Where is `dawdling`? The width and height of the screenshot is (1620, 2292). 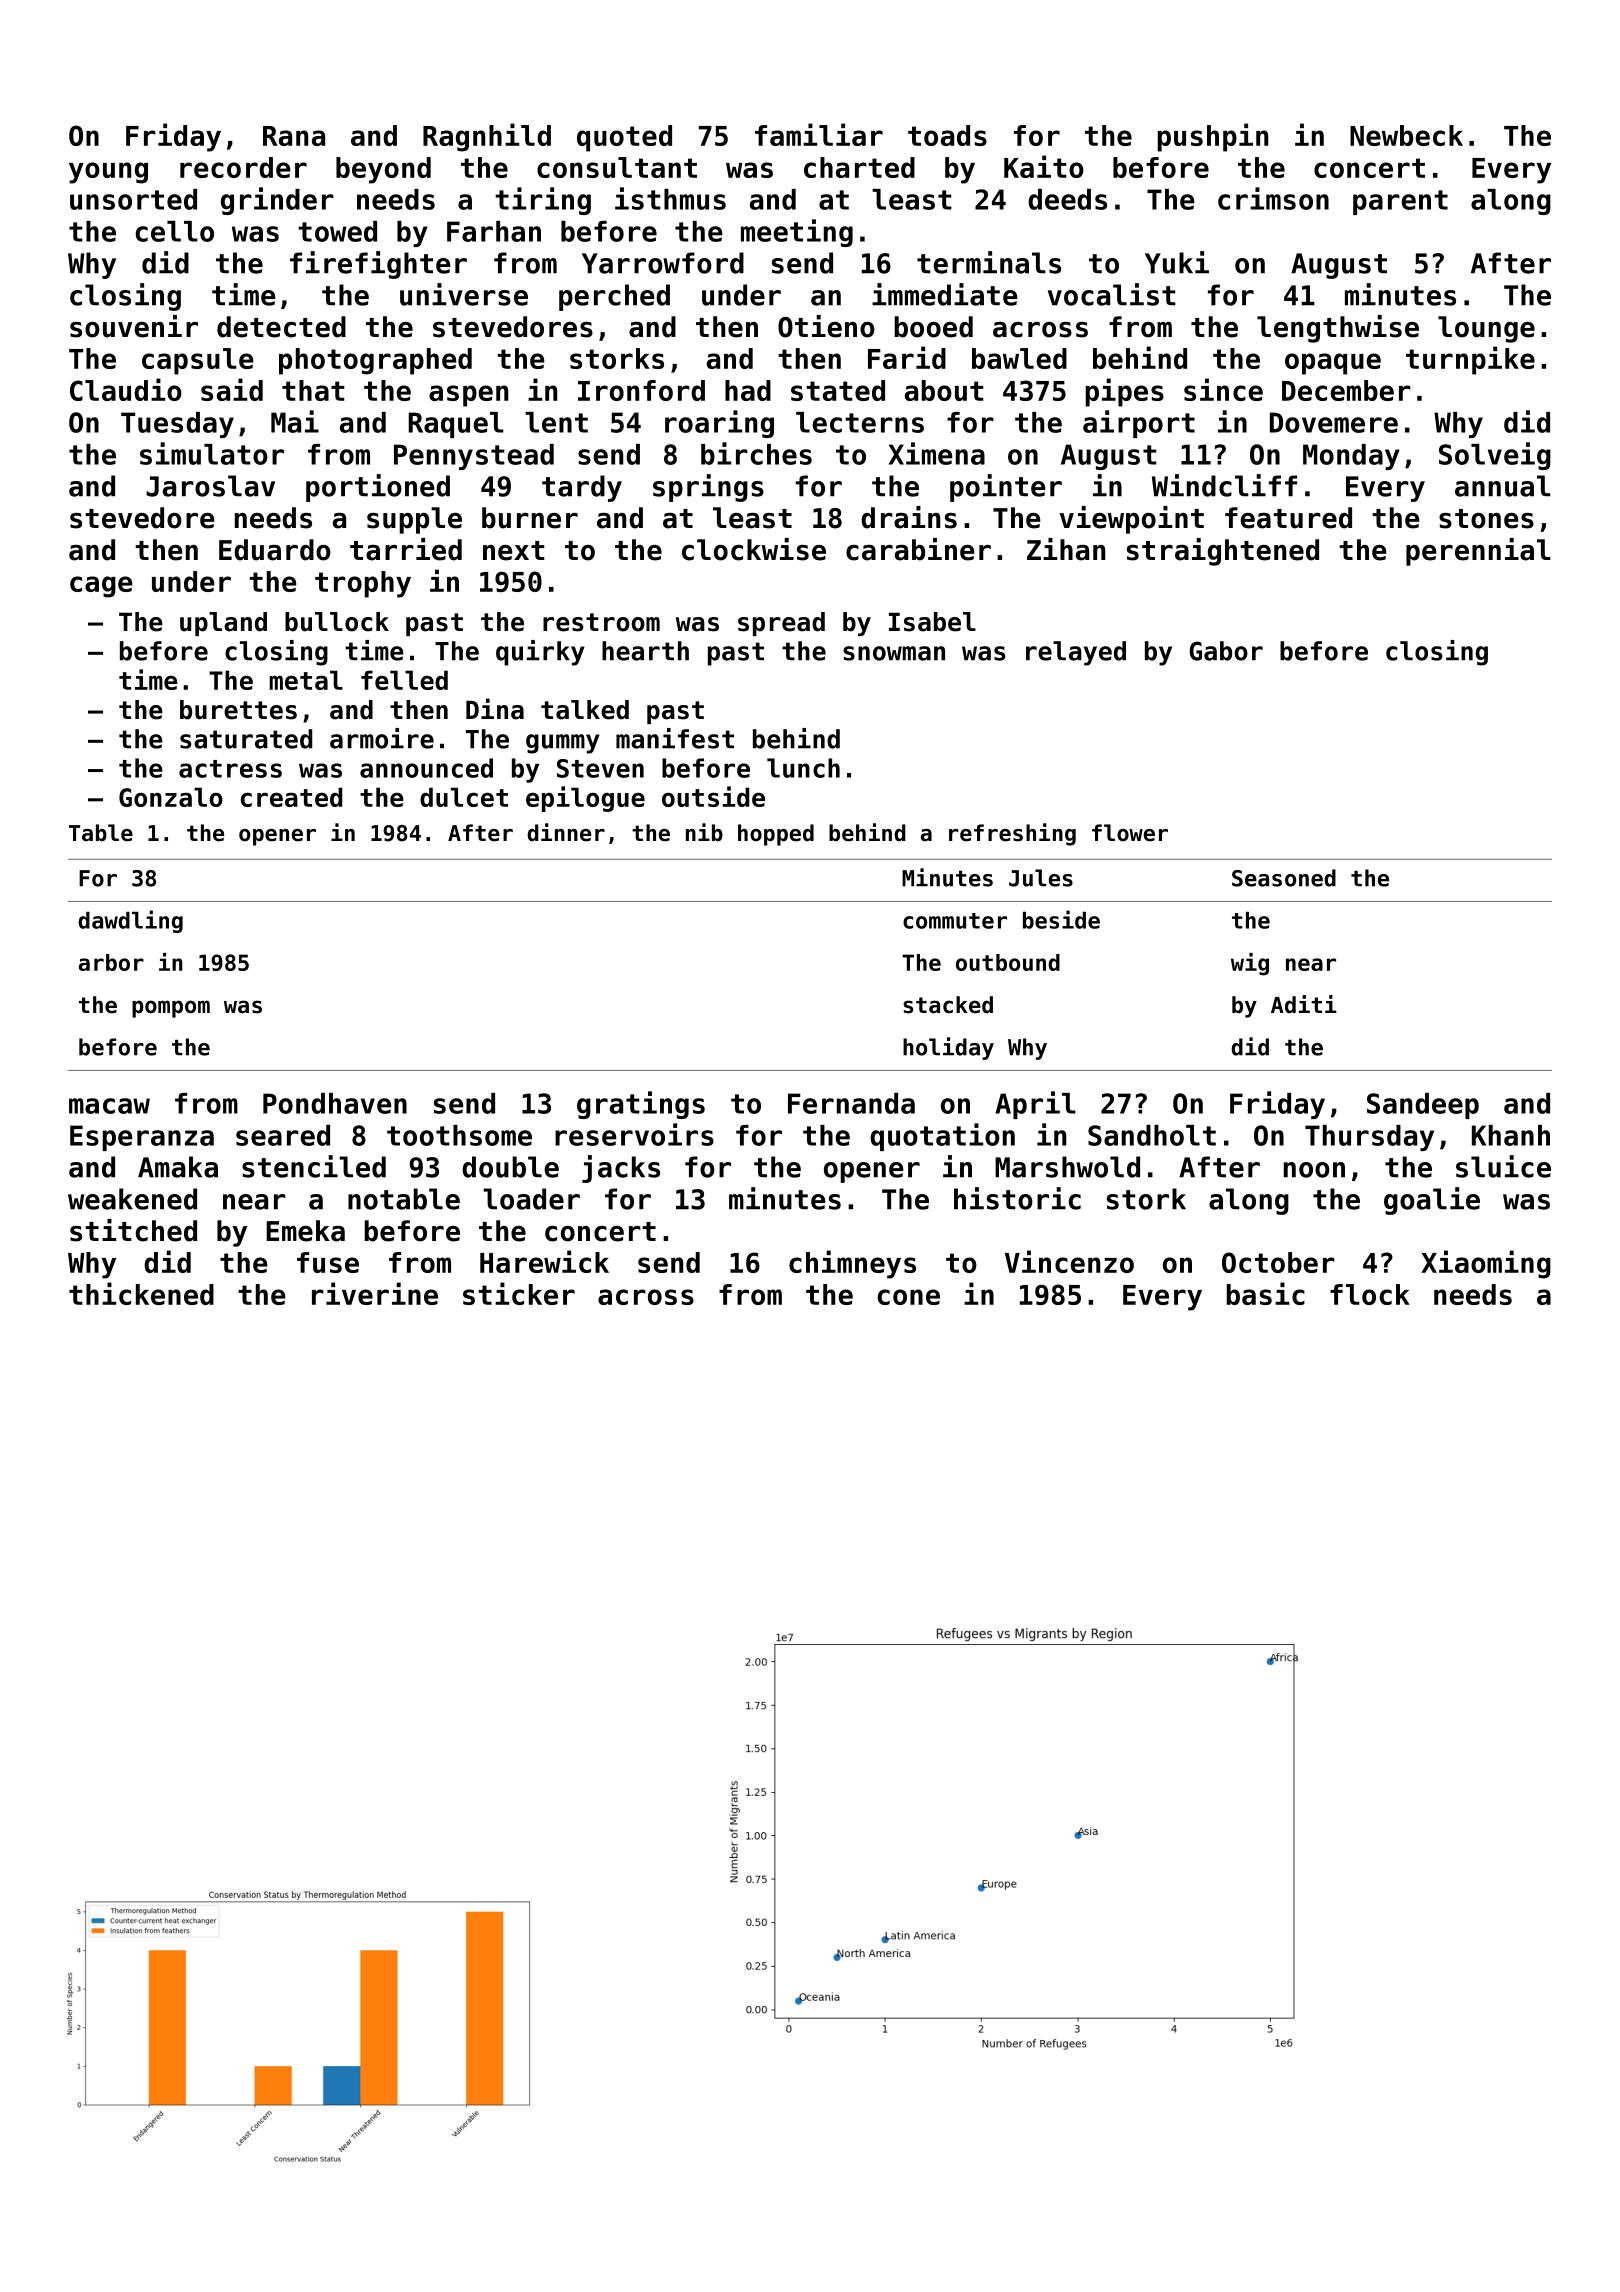
dawdling is located at coordinates (130, 921).
